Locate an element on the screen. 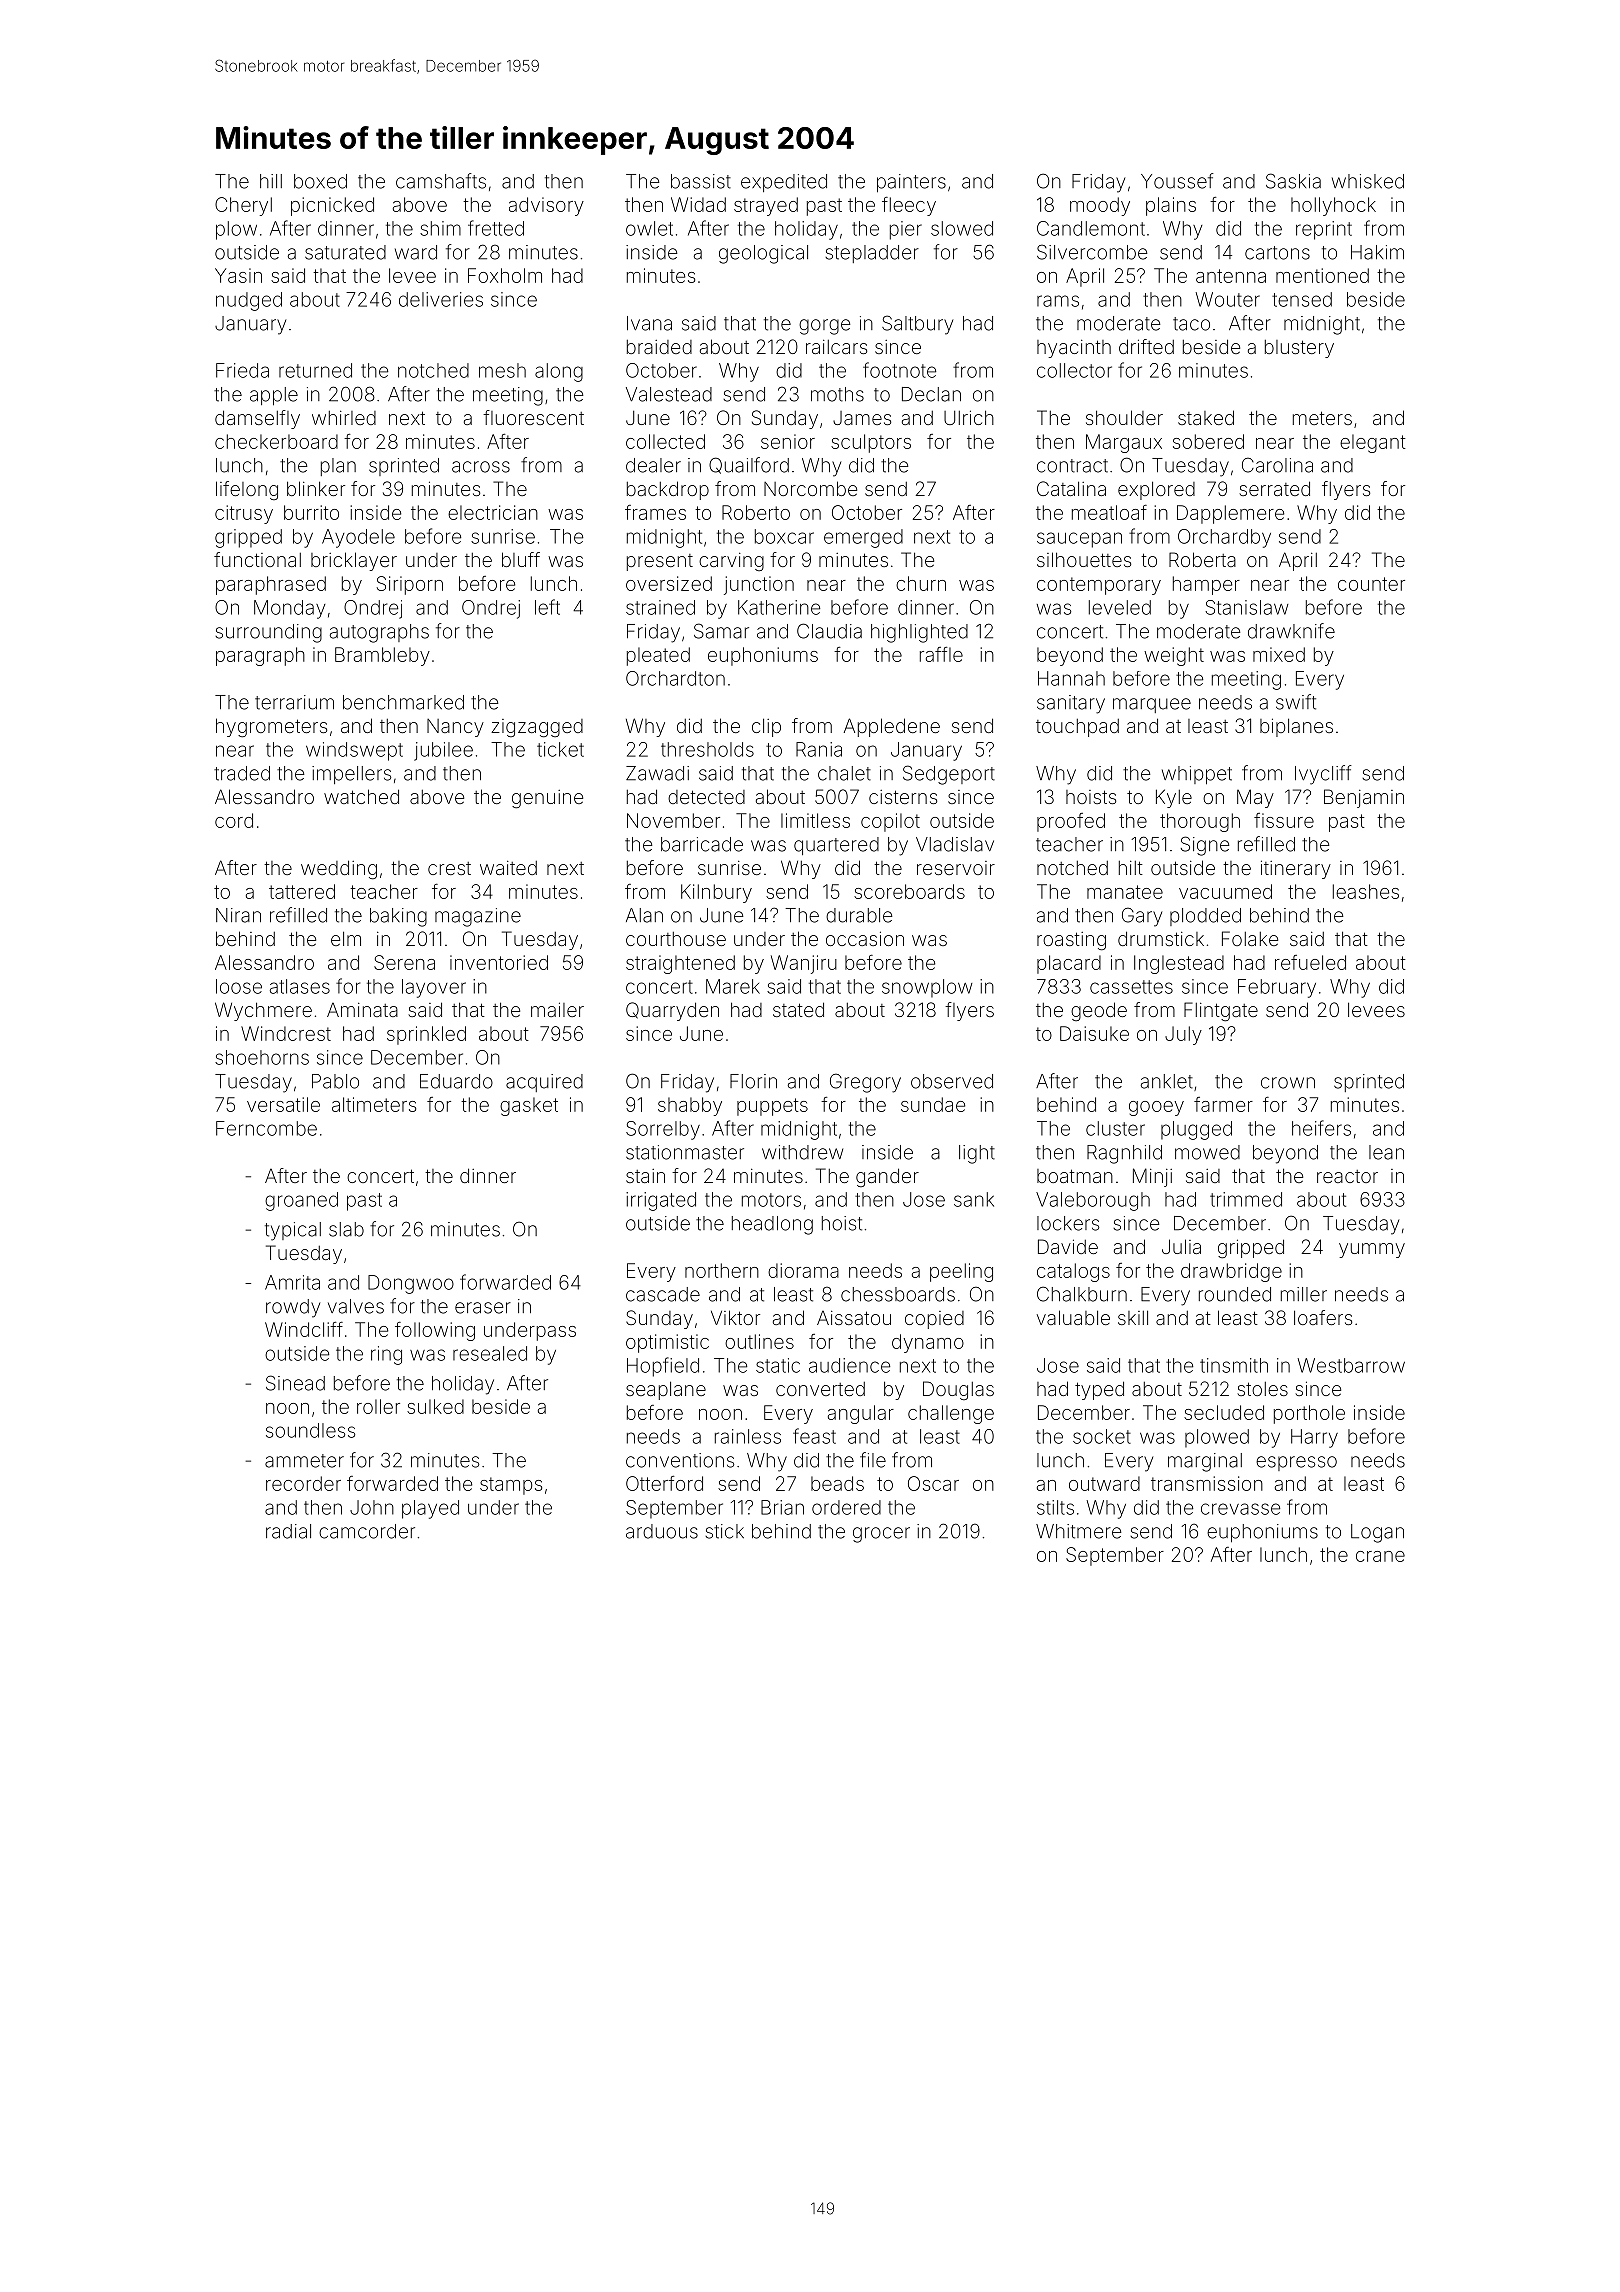  slab is located at coordinates (346, 1229).
